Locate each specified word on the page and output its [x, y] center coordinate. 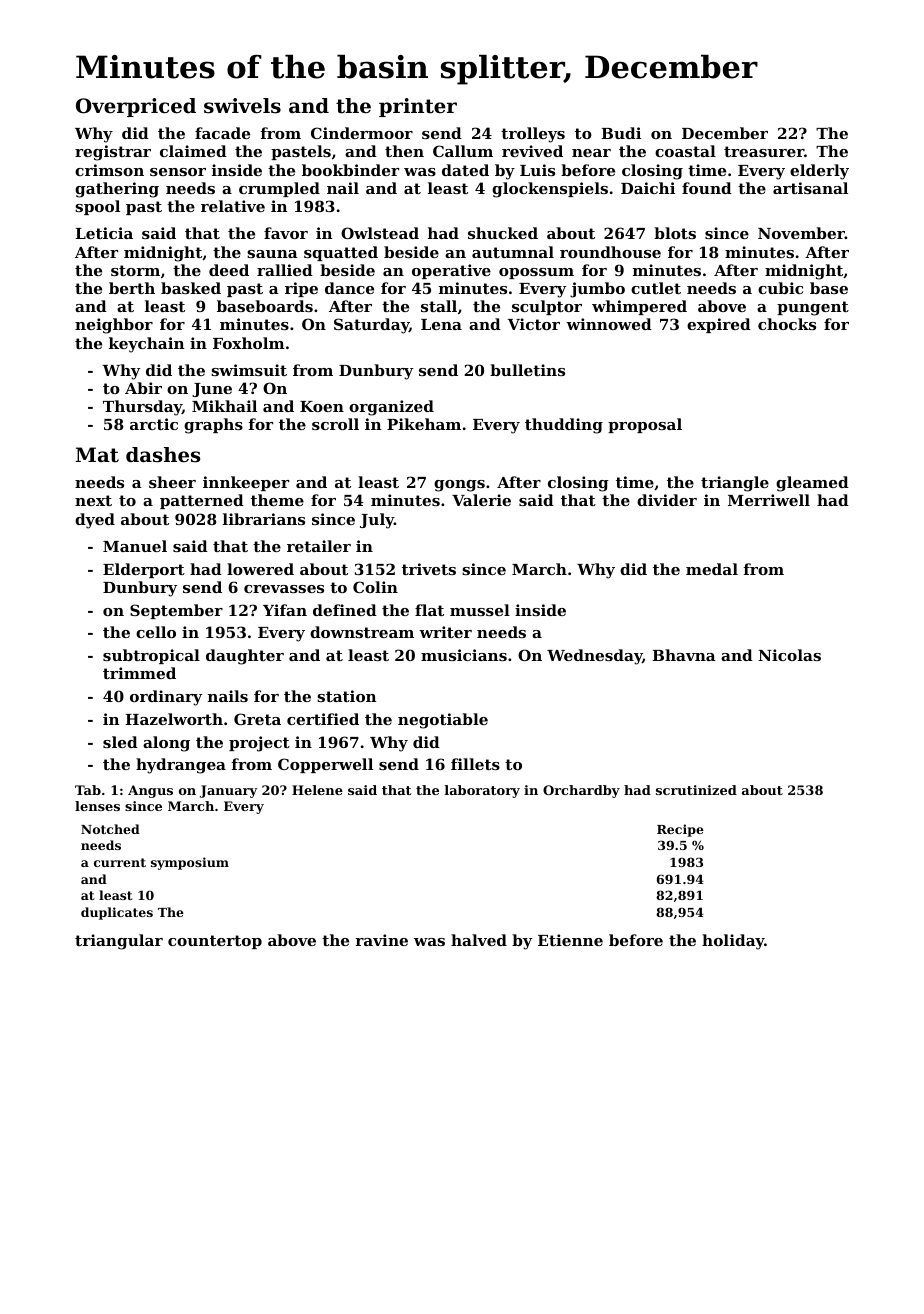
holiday [733, 942]
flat [429, 610]
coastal [685, 151]
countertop [215, 942]
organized [391, 408]
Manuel [135, 546]
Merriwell [769, 500]
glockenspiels [550, 190]
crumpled [279, 189]
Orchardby [581, 791]
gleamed [812, 484]
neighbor [114, 326]
